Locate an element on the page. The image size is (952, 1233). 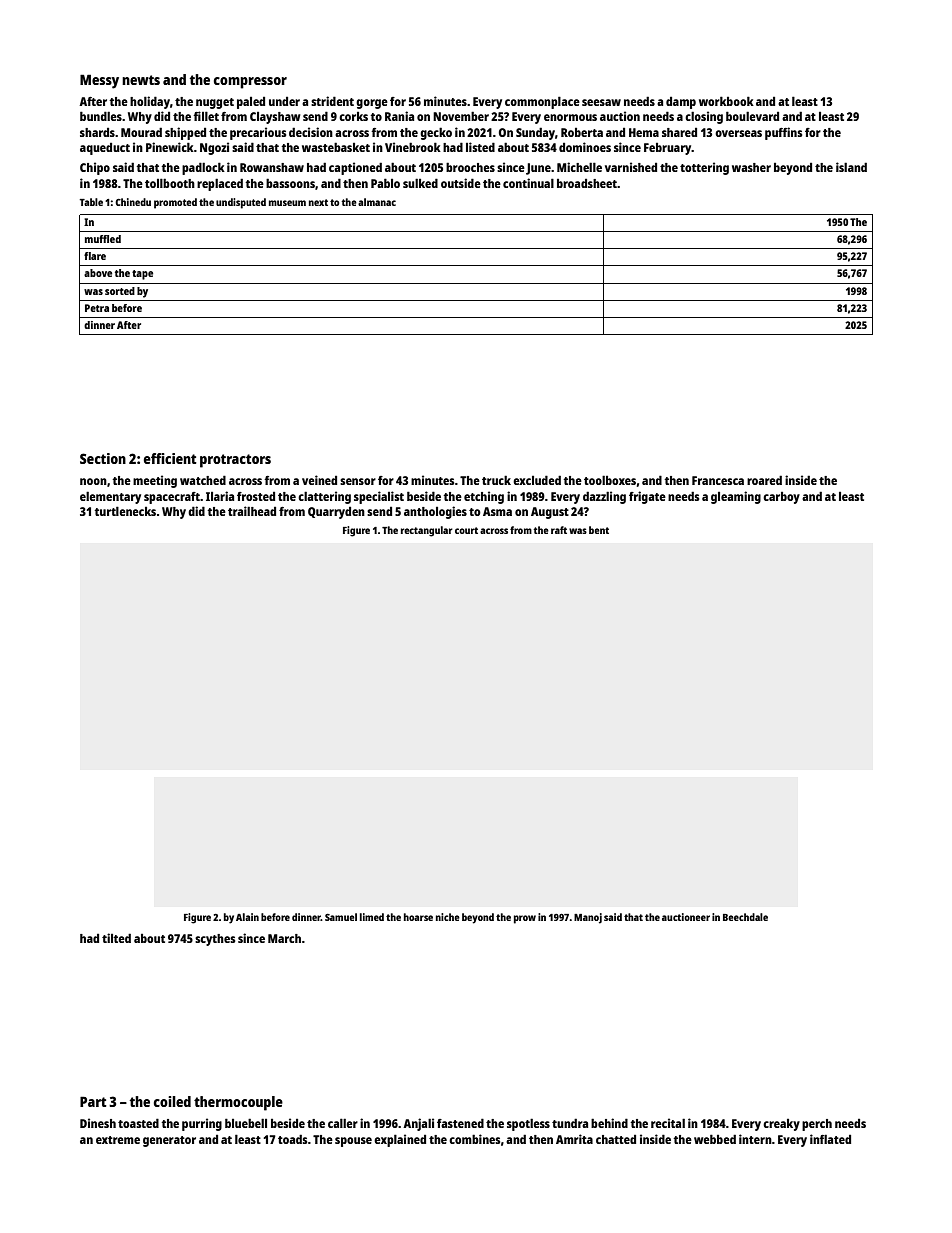
Beechdale is located at coordinates (745, 917).
